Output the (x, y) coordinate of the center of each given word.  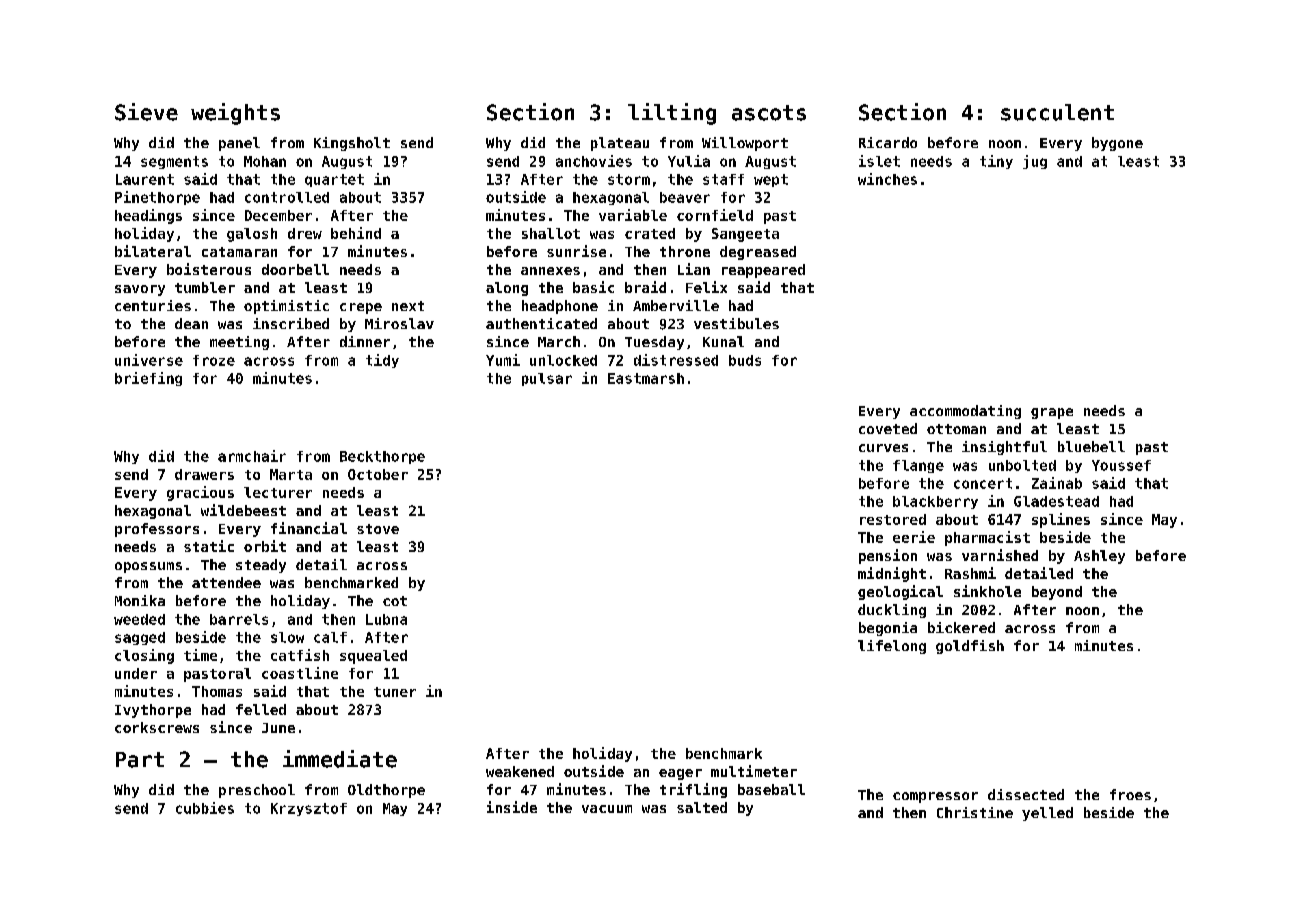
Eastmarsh (646, 378)
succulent (1057, 112)
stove (378, 529)
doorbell (295, 269)
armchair (252, 456)
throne (685, 251)
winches (887, 179)
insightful (1004, 448)
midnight (892, 574)
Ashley (1099, 557)
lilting (672, 114)
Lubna (386, 619)
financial (309, 528)
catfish (300, 655)
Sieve (146, 112)
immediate (340, 759)
